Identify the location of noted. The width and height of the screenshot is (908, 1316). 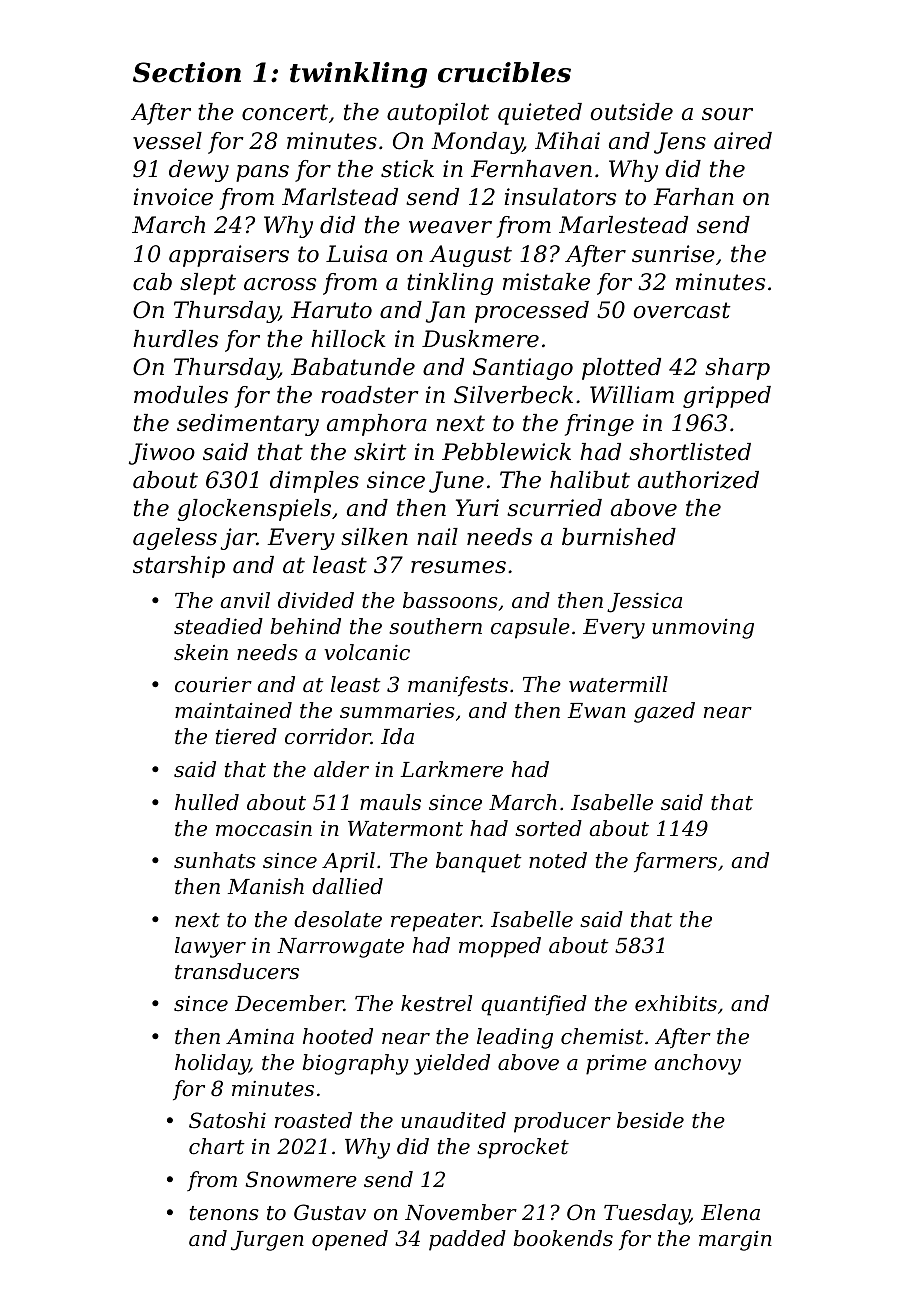
(558, 860).
